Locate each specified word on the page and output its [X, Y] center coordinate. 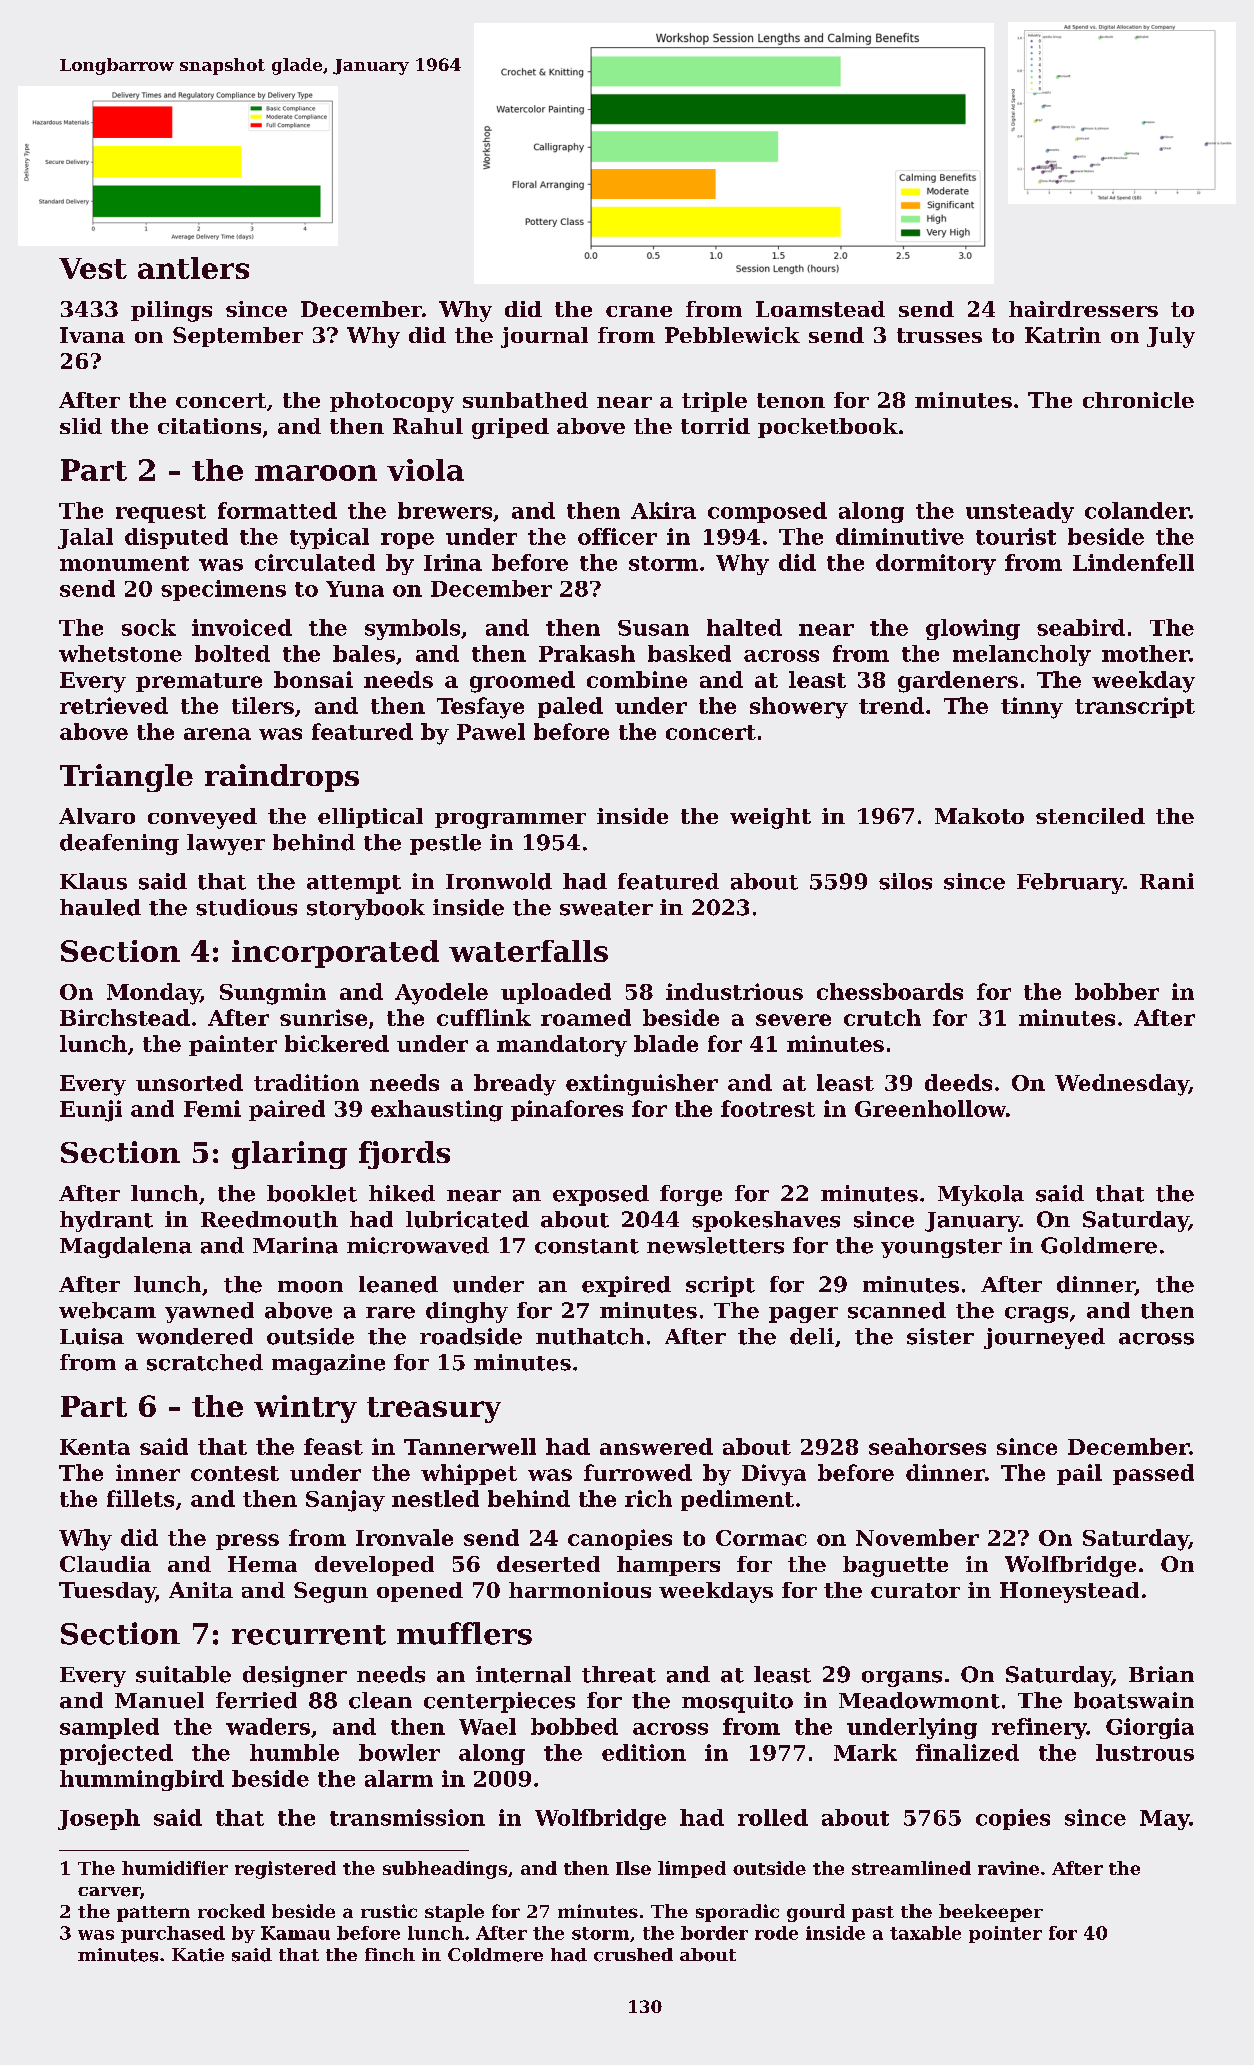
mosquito [737, 1702]
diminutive [900, 536]
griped [510, 428]
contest [235, 1473]
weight [770, 818]
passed [1153, 1474]
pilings [171, 311]
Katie [198, 1955]
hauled [100, 907]
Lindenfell [1133, 562]
